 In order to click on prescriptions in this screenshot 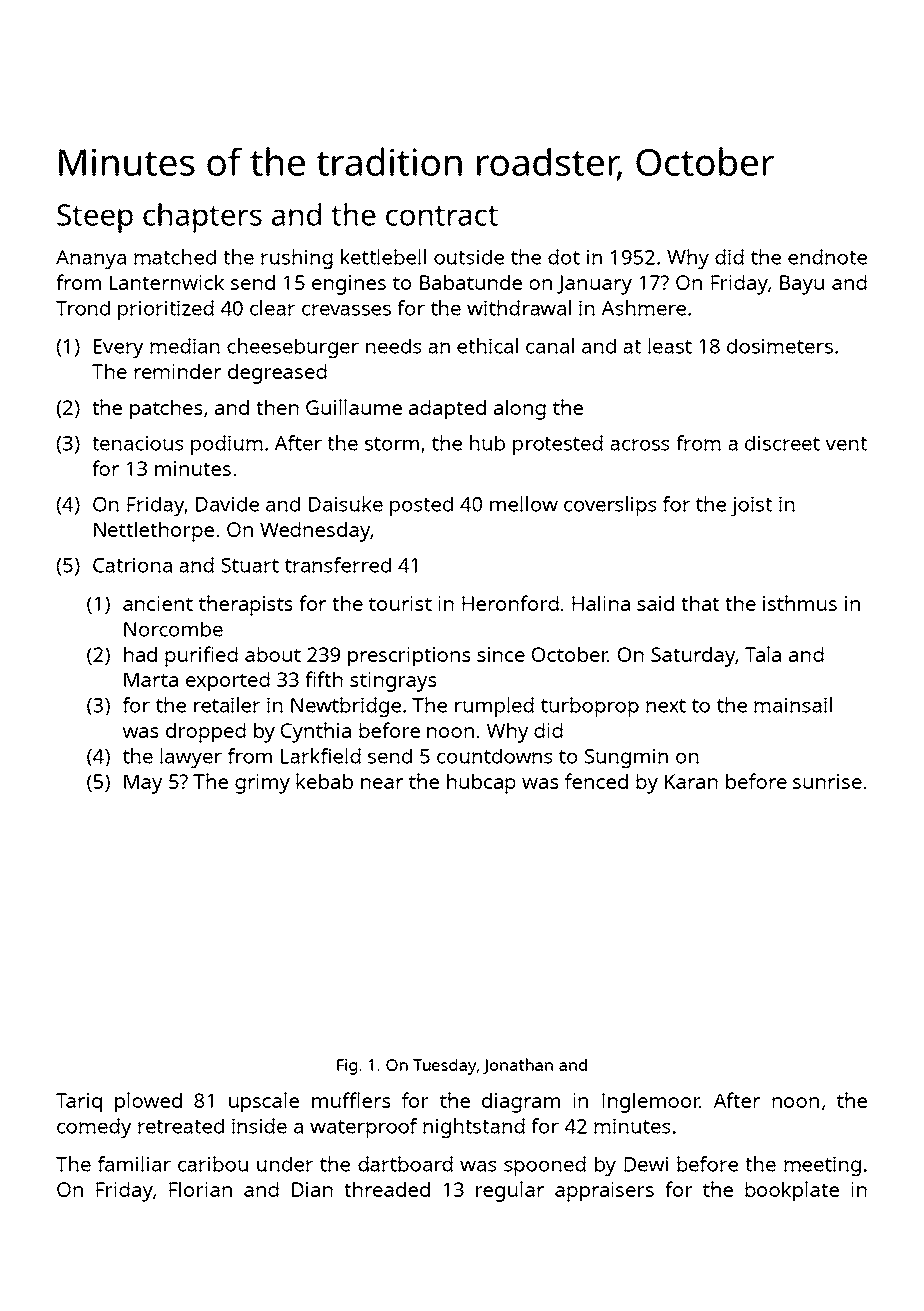, I will do `click(409, 657)`.
